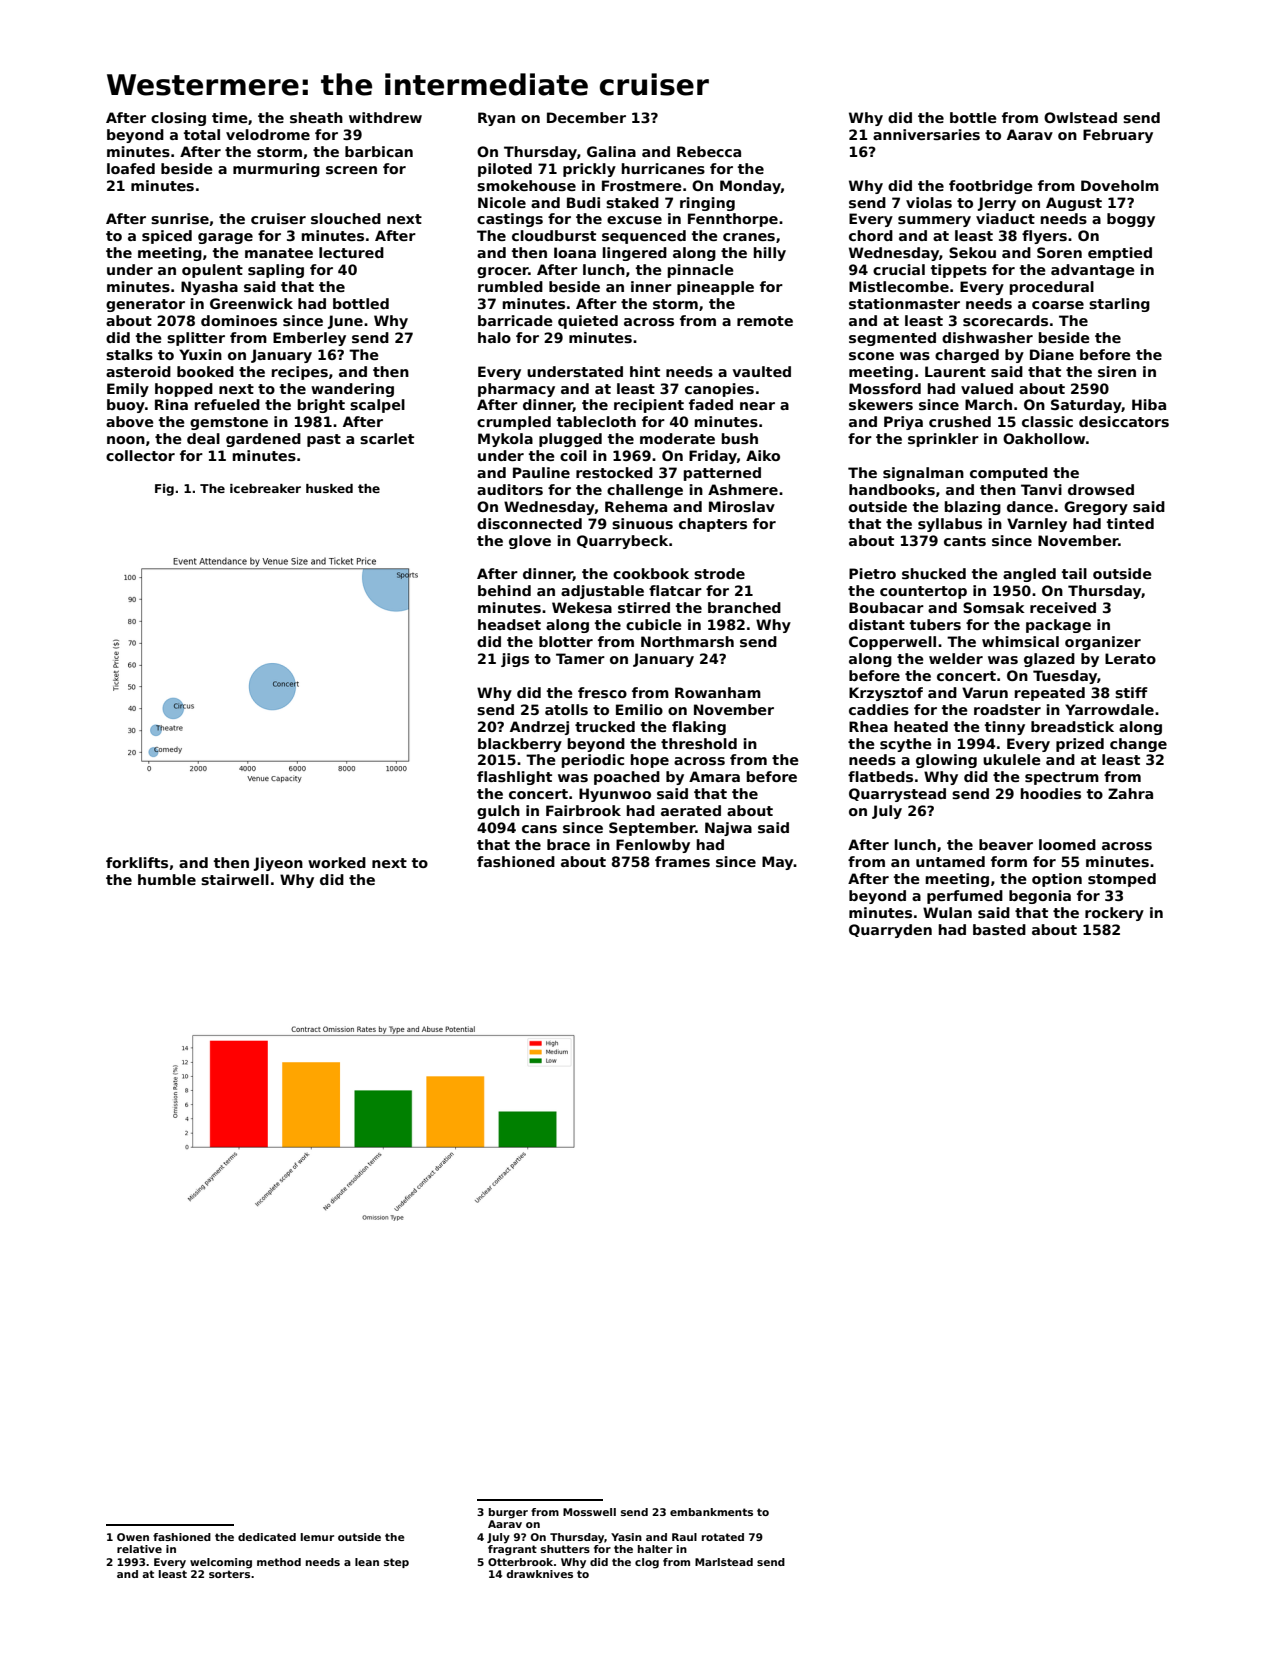 This page has height=1653, width=1277. What do you see at coordinates (765, 321) in the page?
I see `remote` at bounding box center [765, 321].
